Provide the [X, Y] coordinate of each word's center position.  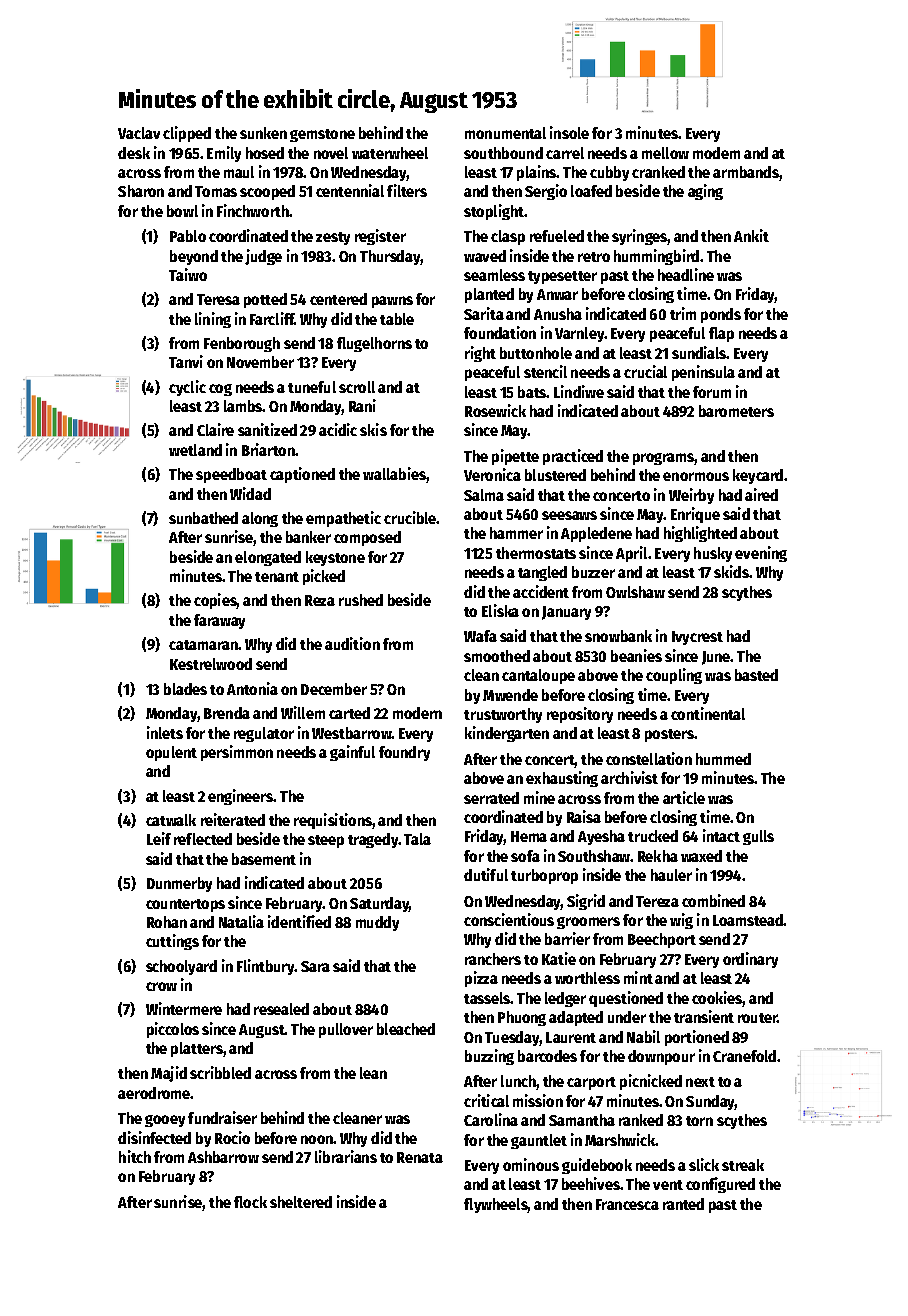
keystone [335, 558]
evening [761, 554]
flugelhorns [374, 344]
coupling [674, 676]
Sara [315, 966]
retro [594, 257]
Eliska [500, 610]
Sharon [141, 191]
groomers [588, 923]
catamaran [203, 645]
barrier [567, 938]
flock [250, 1202]
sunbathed [203, 518]
